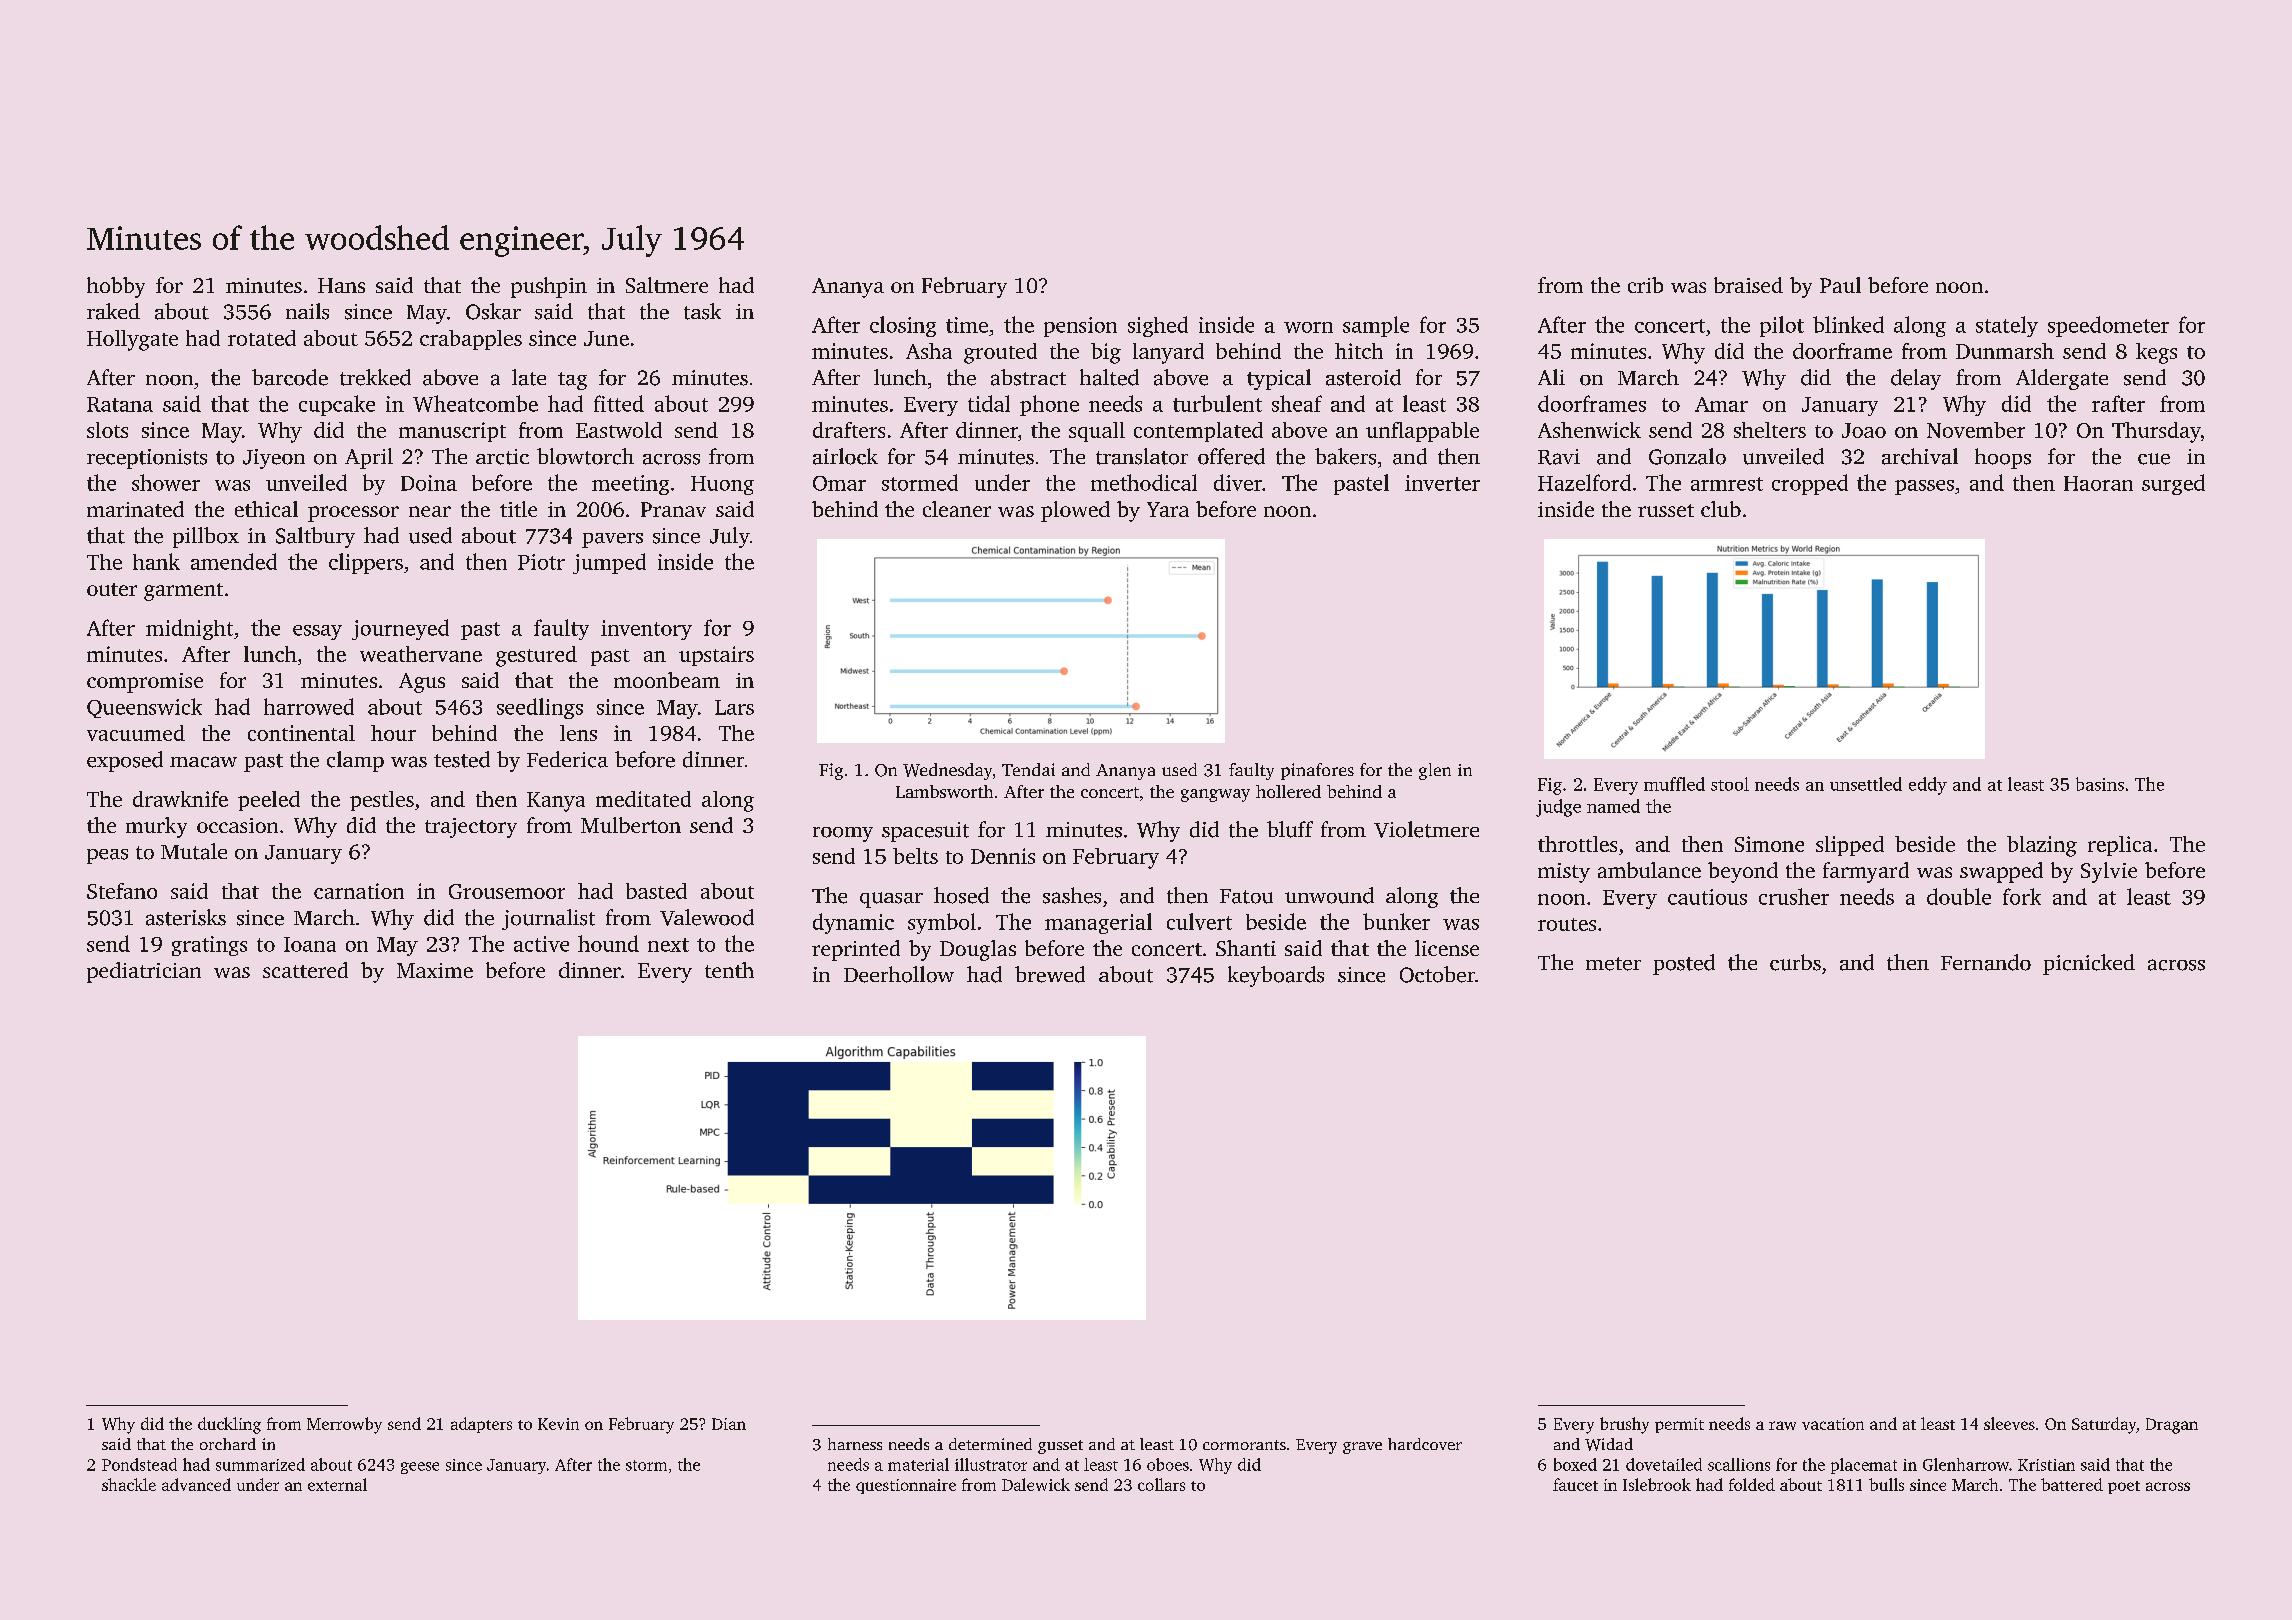 This document has height=1620, width=2292. What do you see at coordinates (989, 403) in the document?
I see `tidal` at bounding box center [989, 403].
